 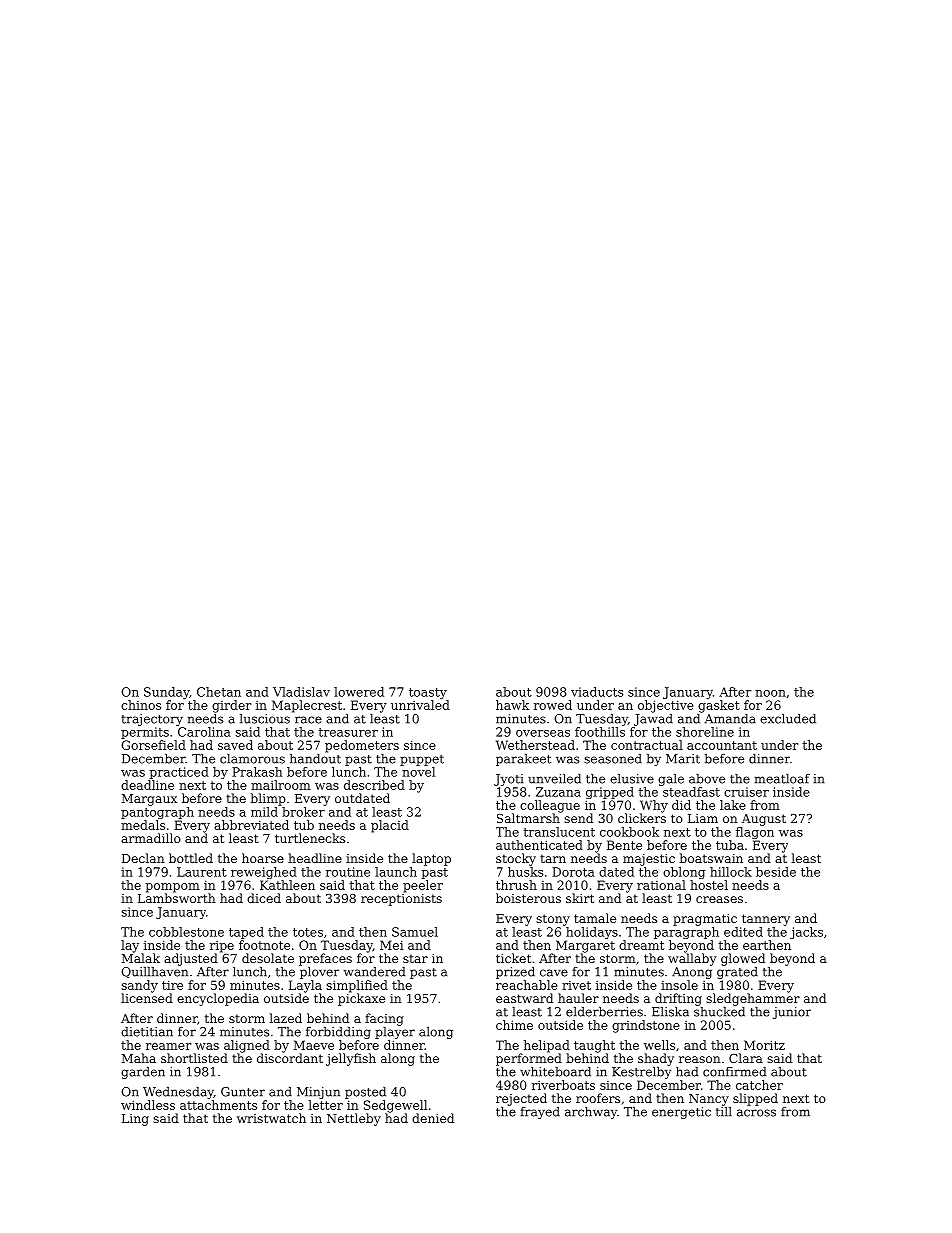 What do you see at coordinates (152, 720) in the image?
I see `trajectory` at bounding box center [152, 720].
